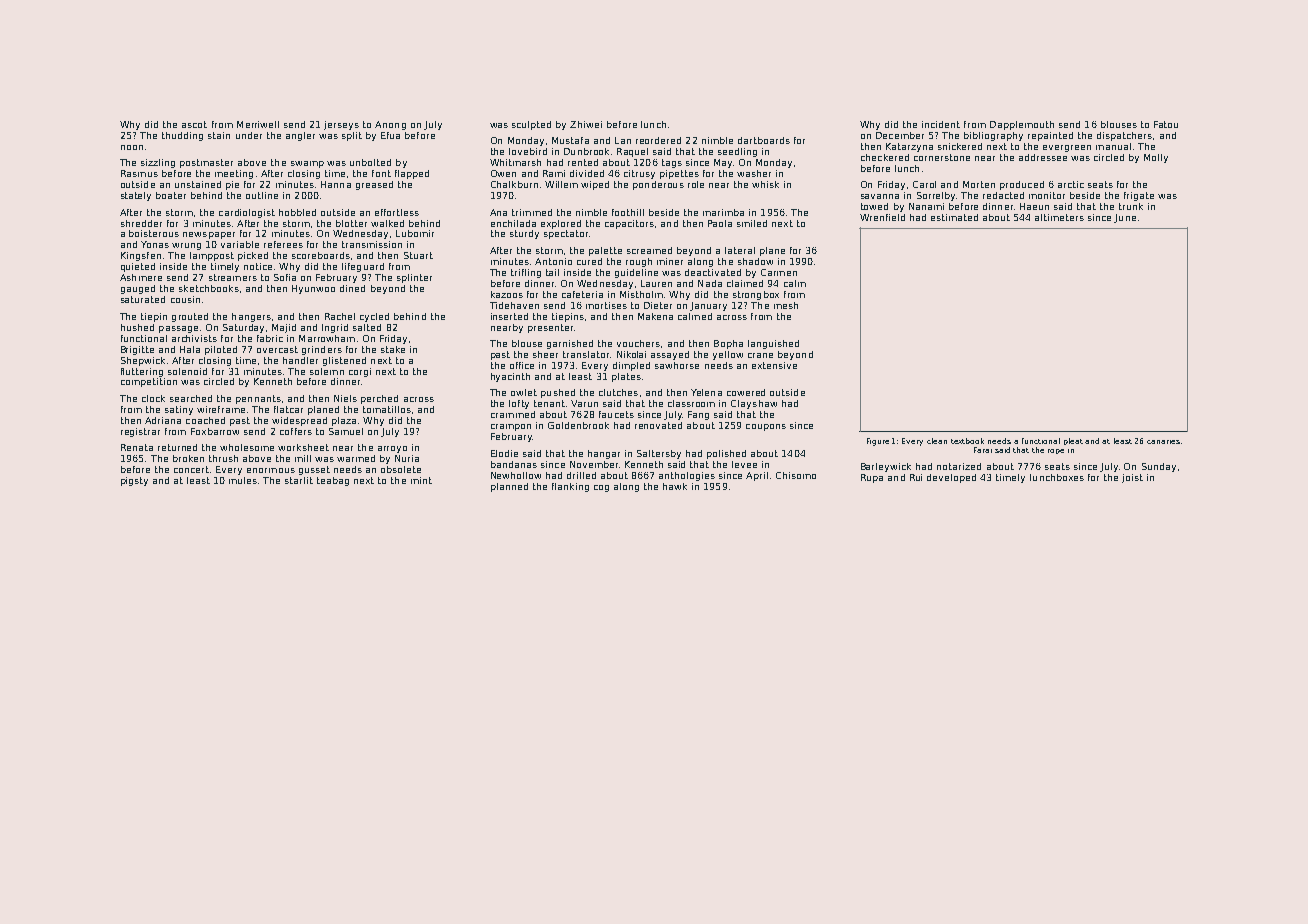  I want to click on starlit, so click(299, 480).
